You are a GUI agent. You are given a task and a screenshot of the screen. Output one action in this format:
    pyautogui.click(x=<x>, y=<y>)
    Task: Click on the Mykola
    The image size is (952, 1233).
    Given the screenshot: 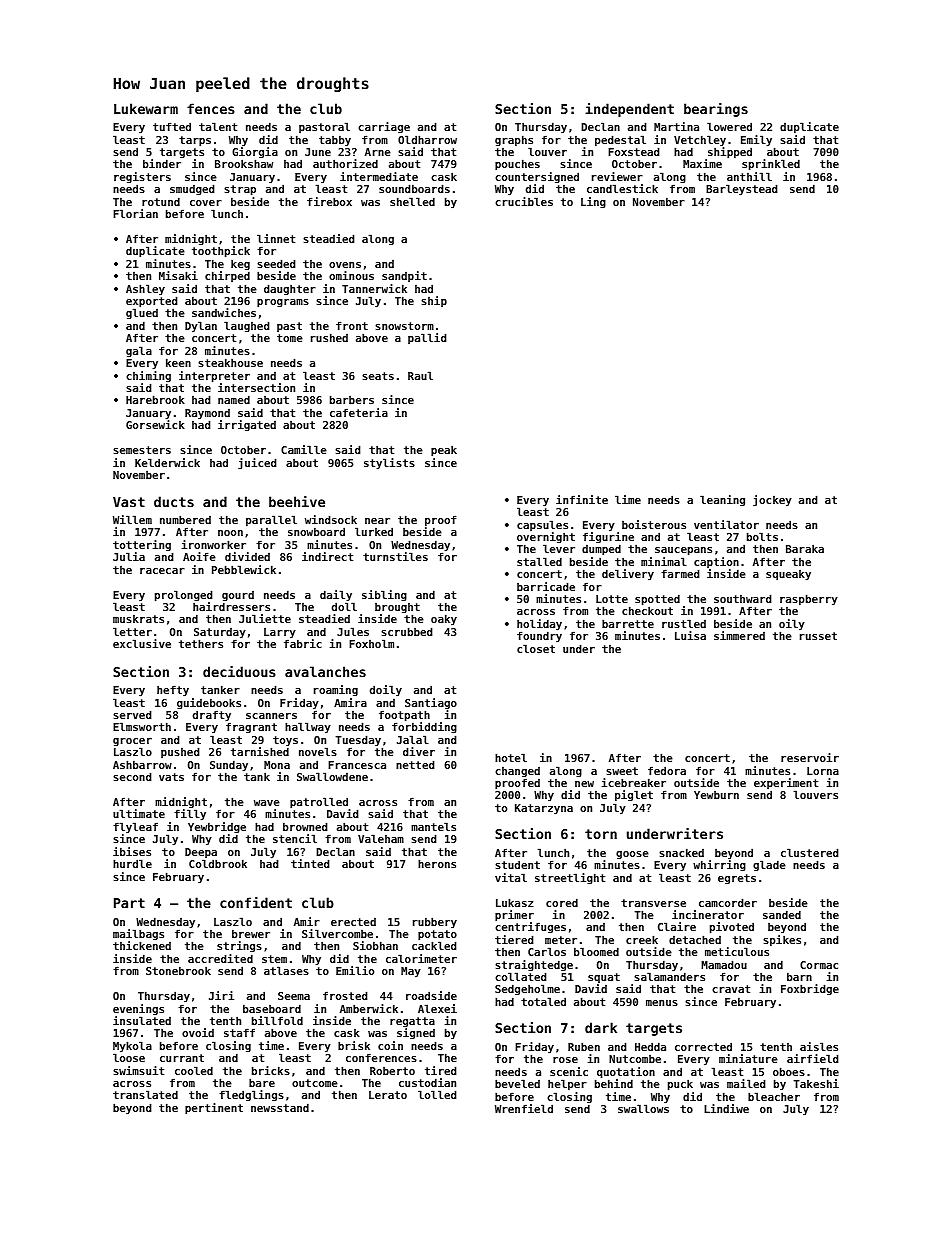 What is the action you would take?
    pyautogui.click(x=132, y=1047)
